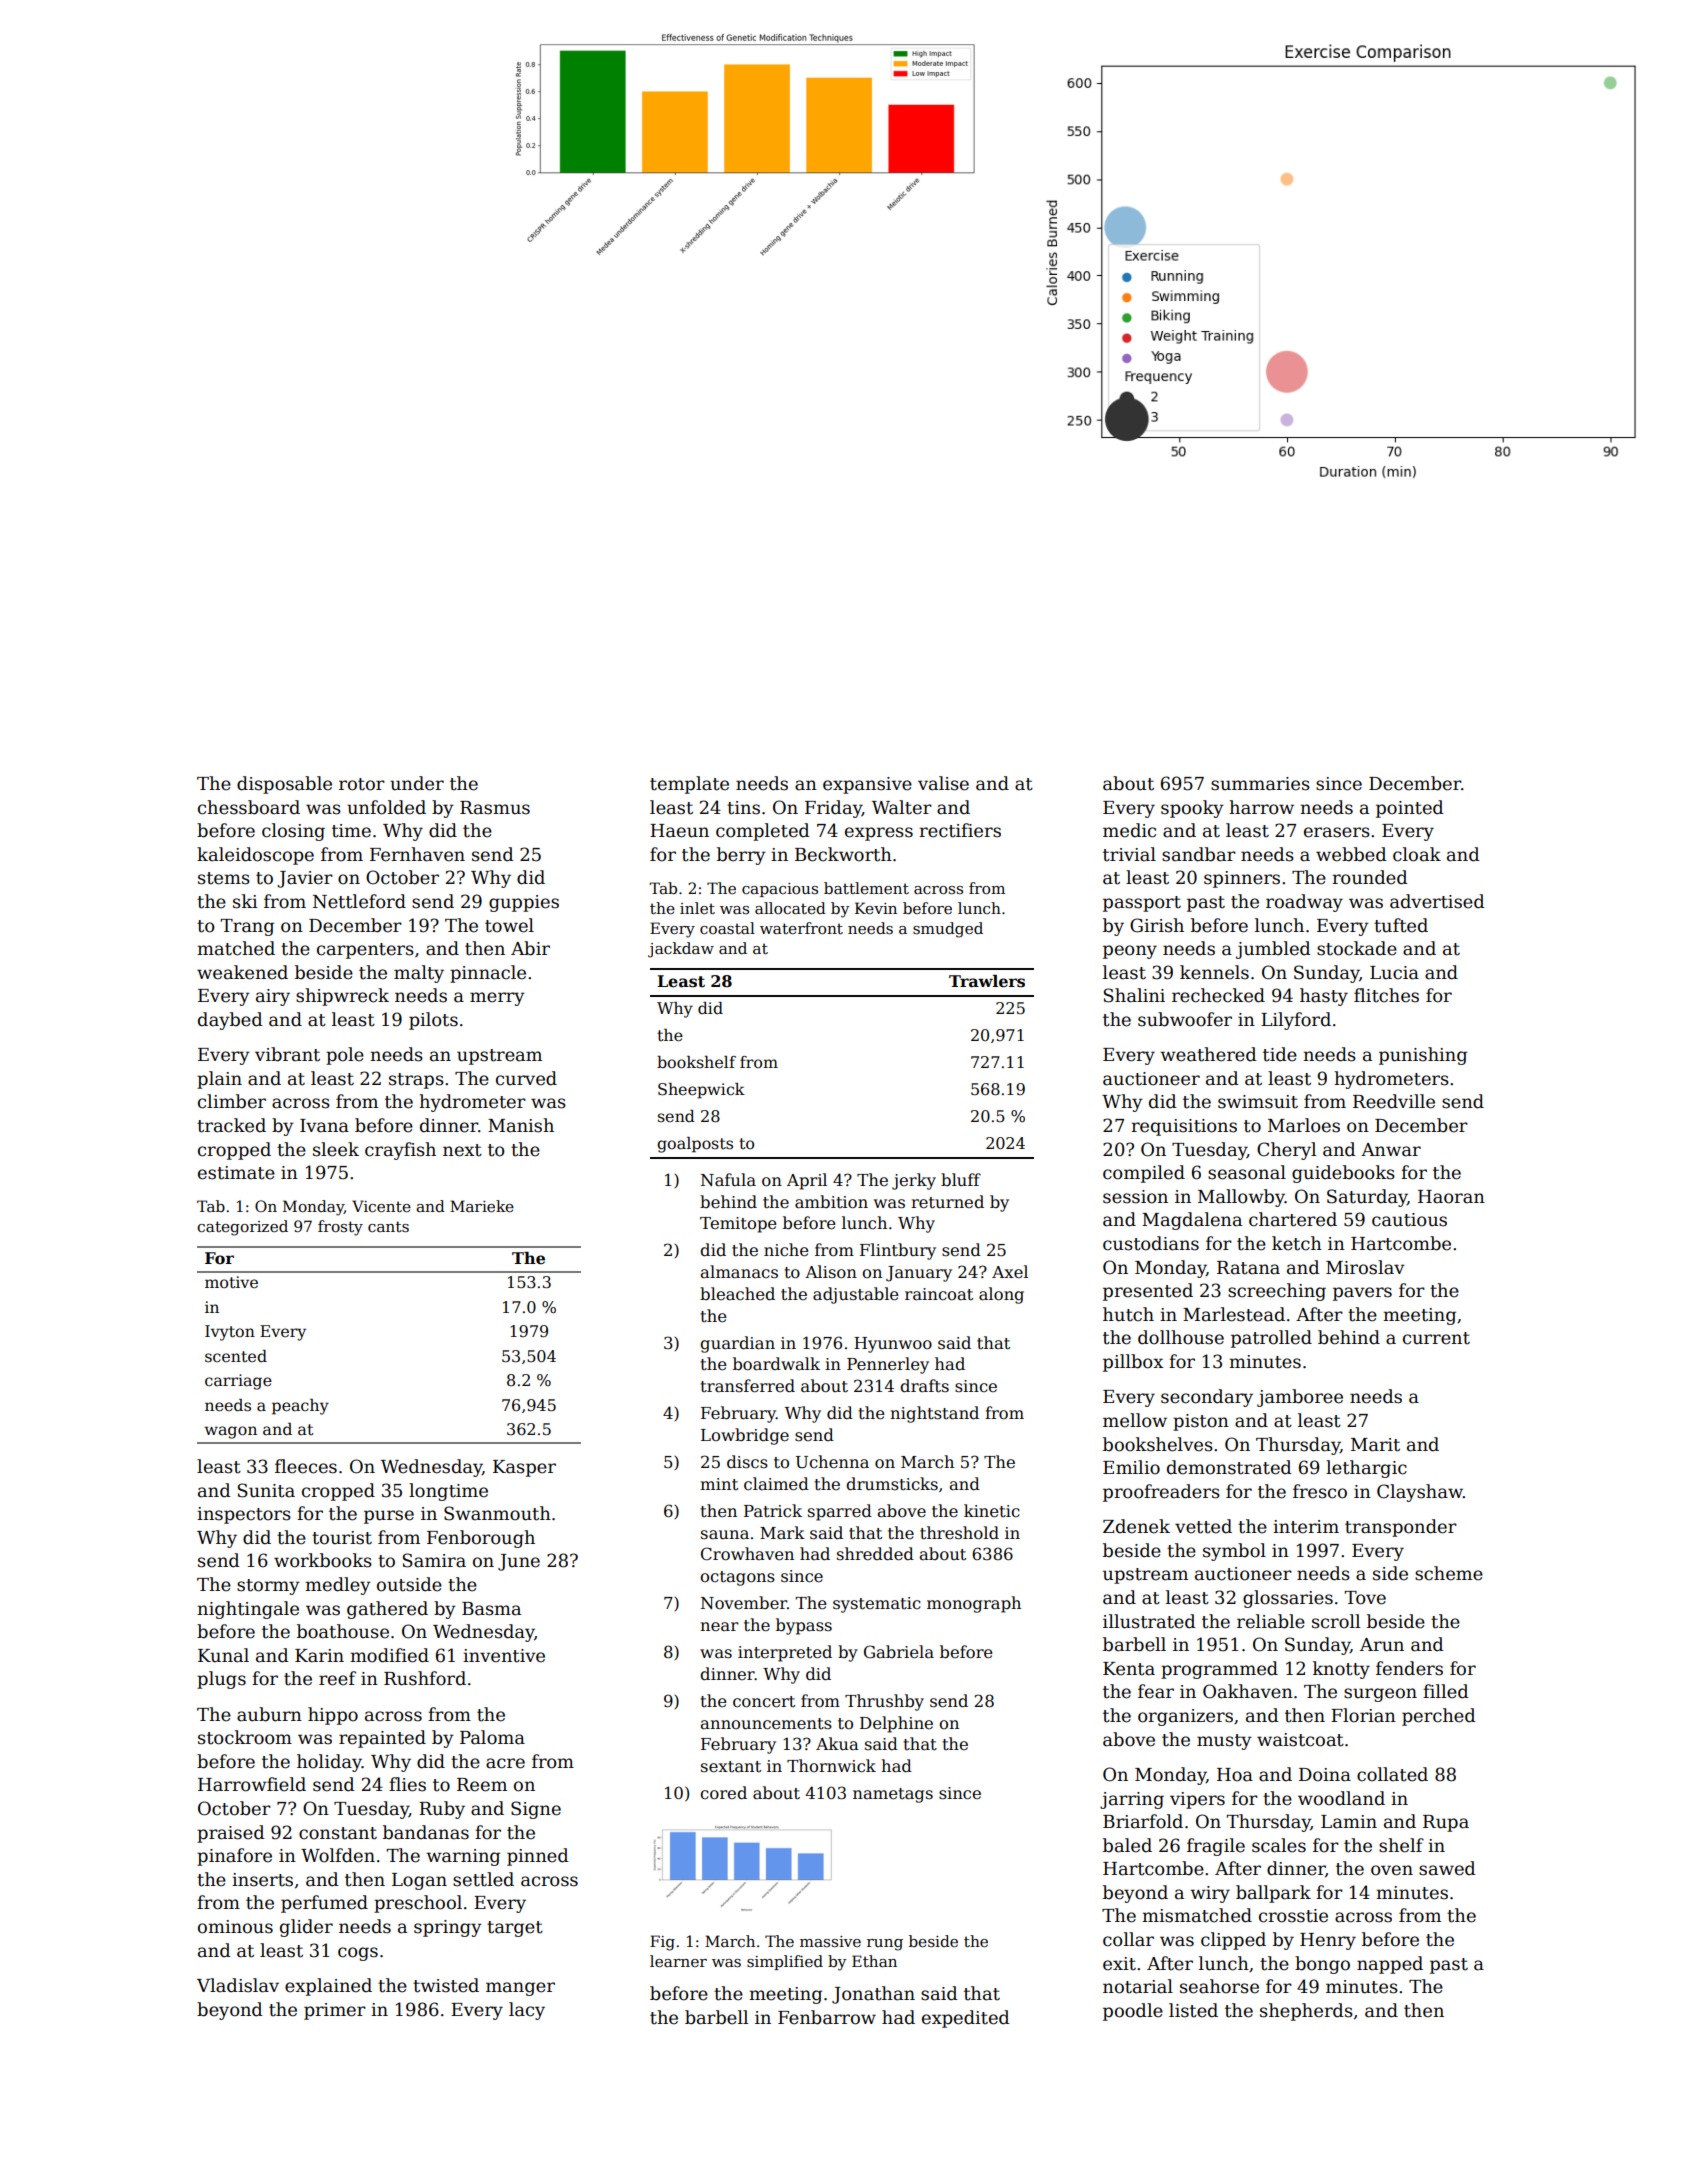 The image size is (1683, 2178). What do you see at coordinates (1260, 784) in the screenshot?
I see `summaries` at bounding box center [1260, 784].
